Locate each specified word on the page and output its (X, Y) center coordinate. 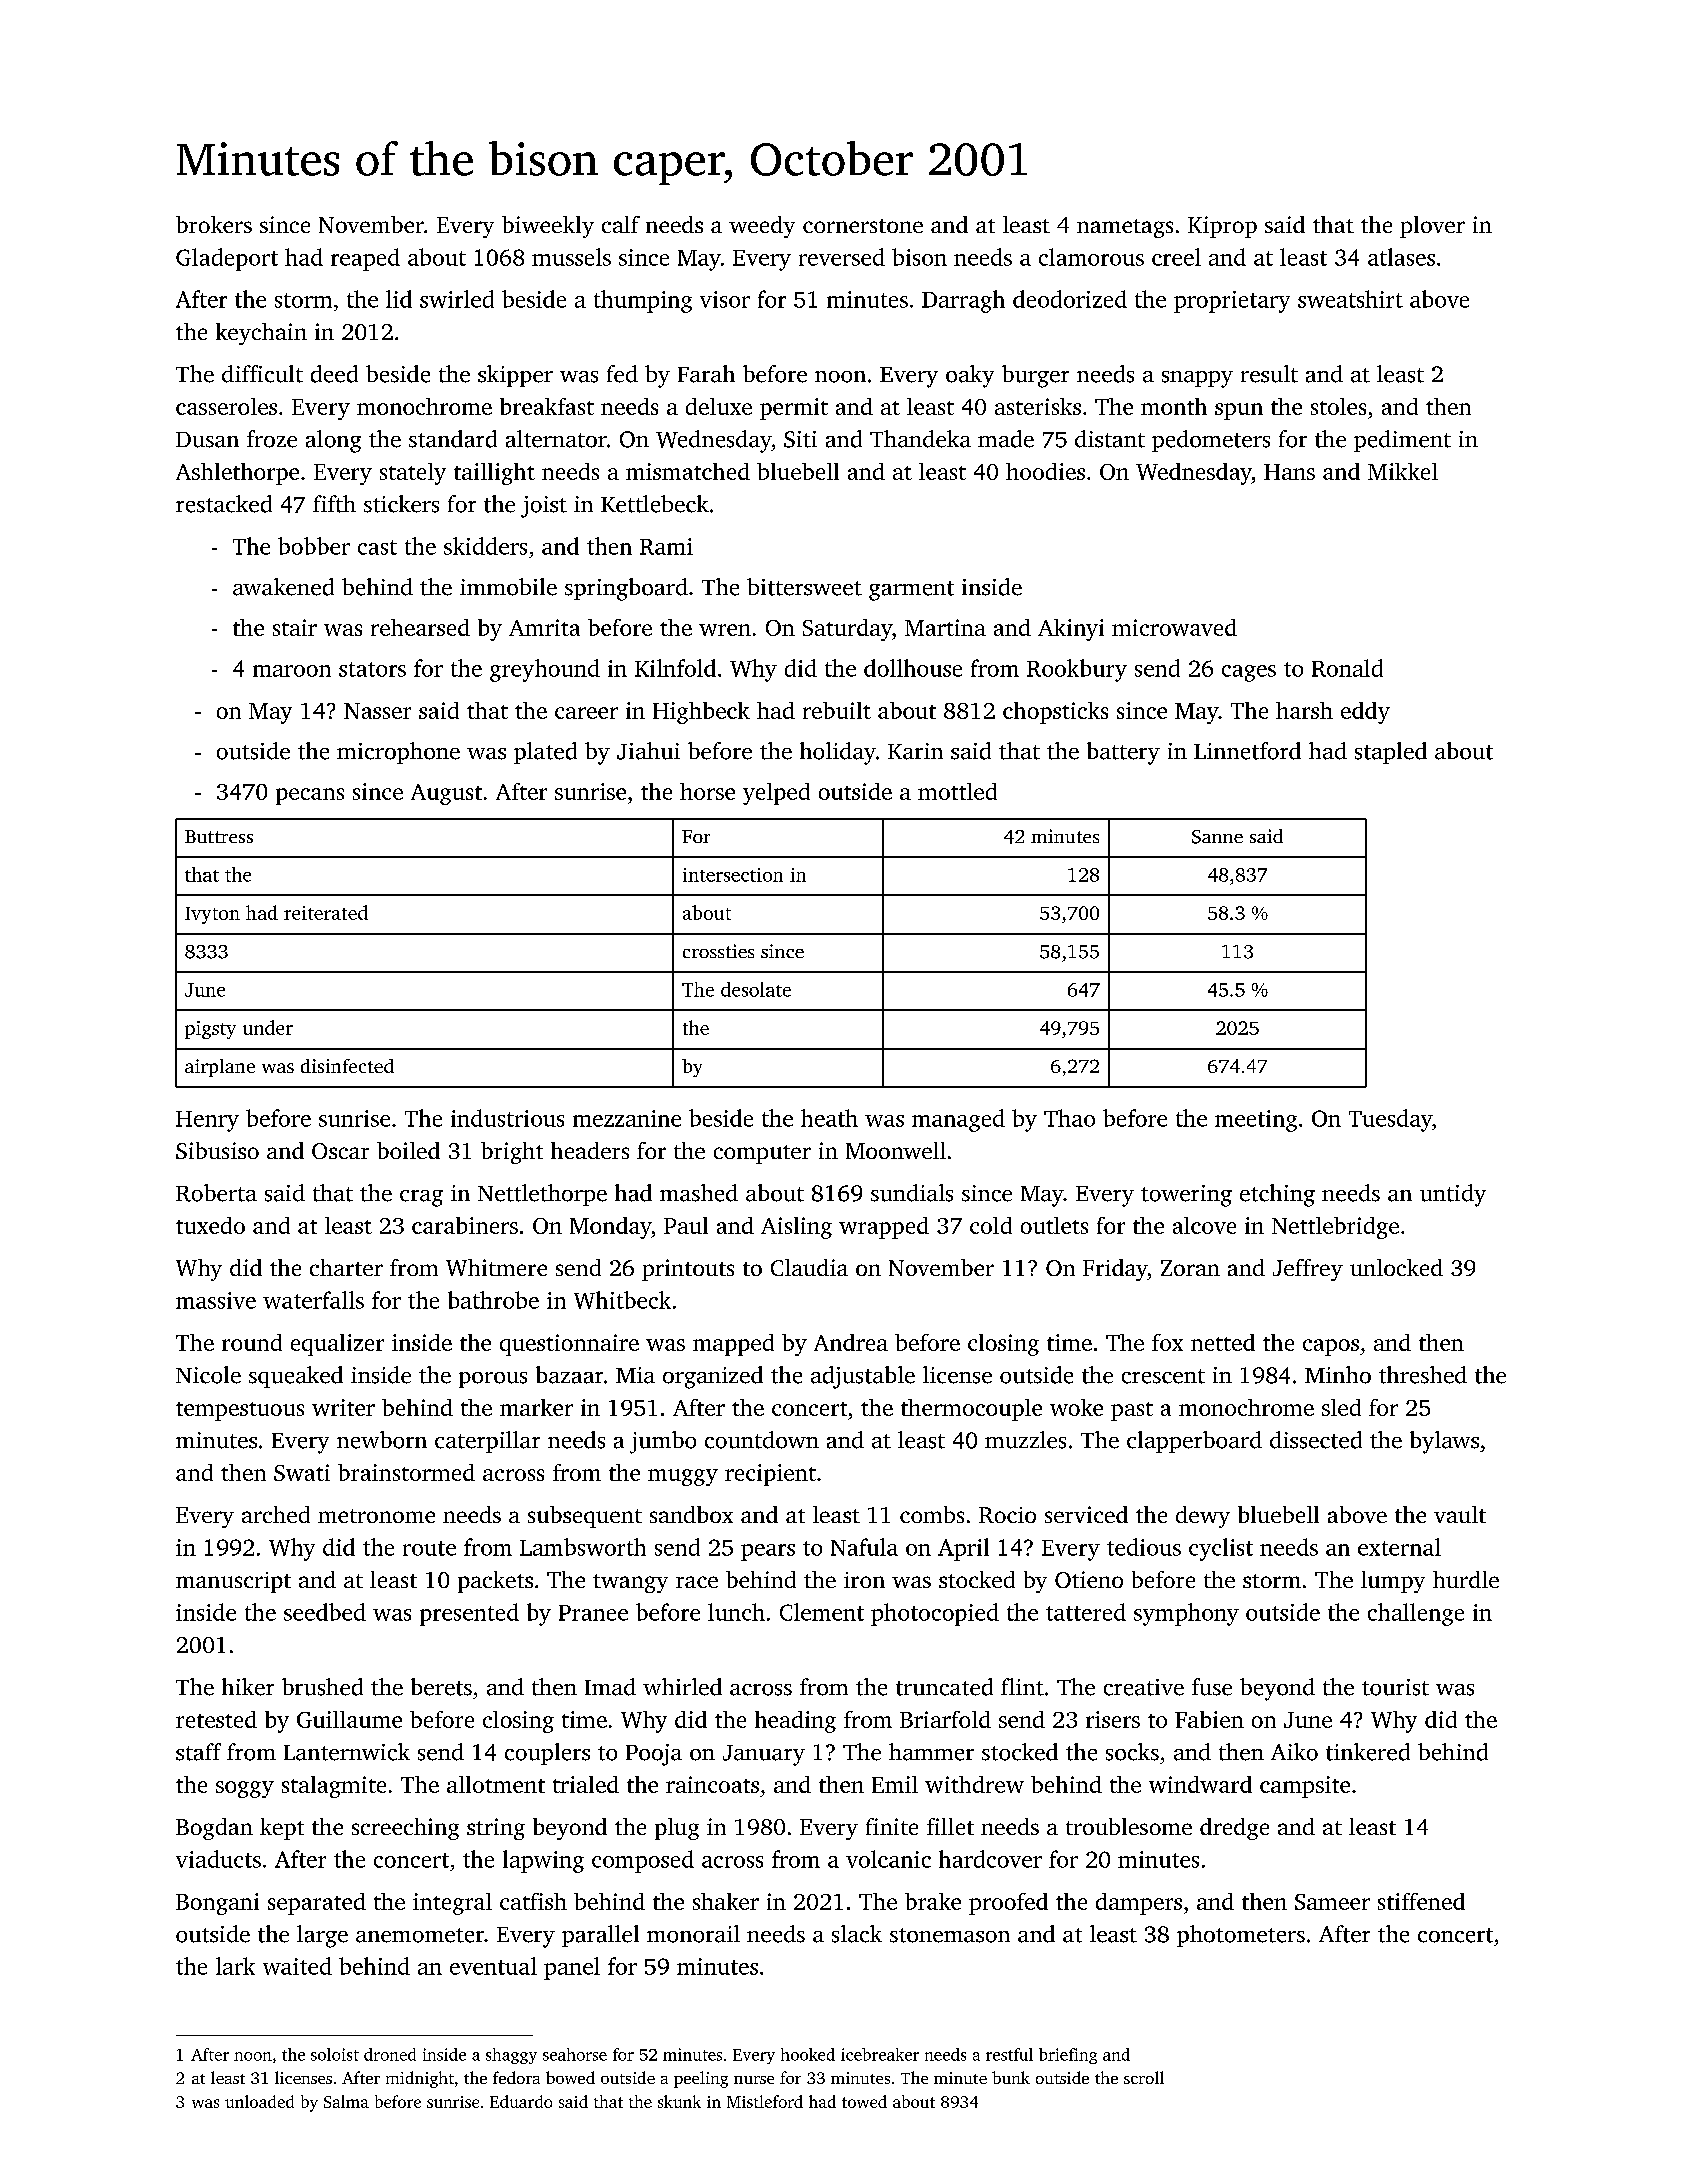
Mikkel (1403, 471)
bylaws (1444, 1442)
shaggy (511, 2056)
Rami (666, 546)
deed (334, 374)
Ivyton (212, 915)
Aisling (796, 1228)
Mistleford (765, 2101)
